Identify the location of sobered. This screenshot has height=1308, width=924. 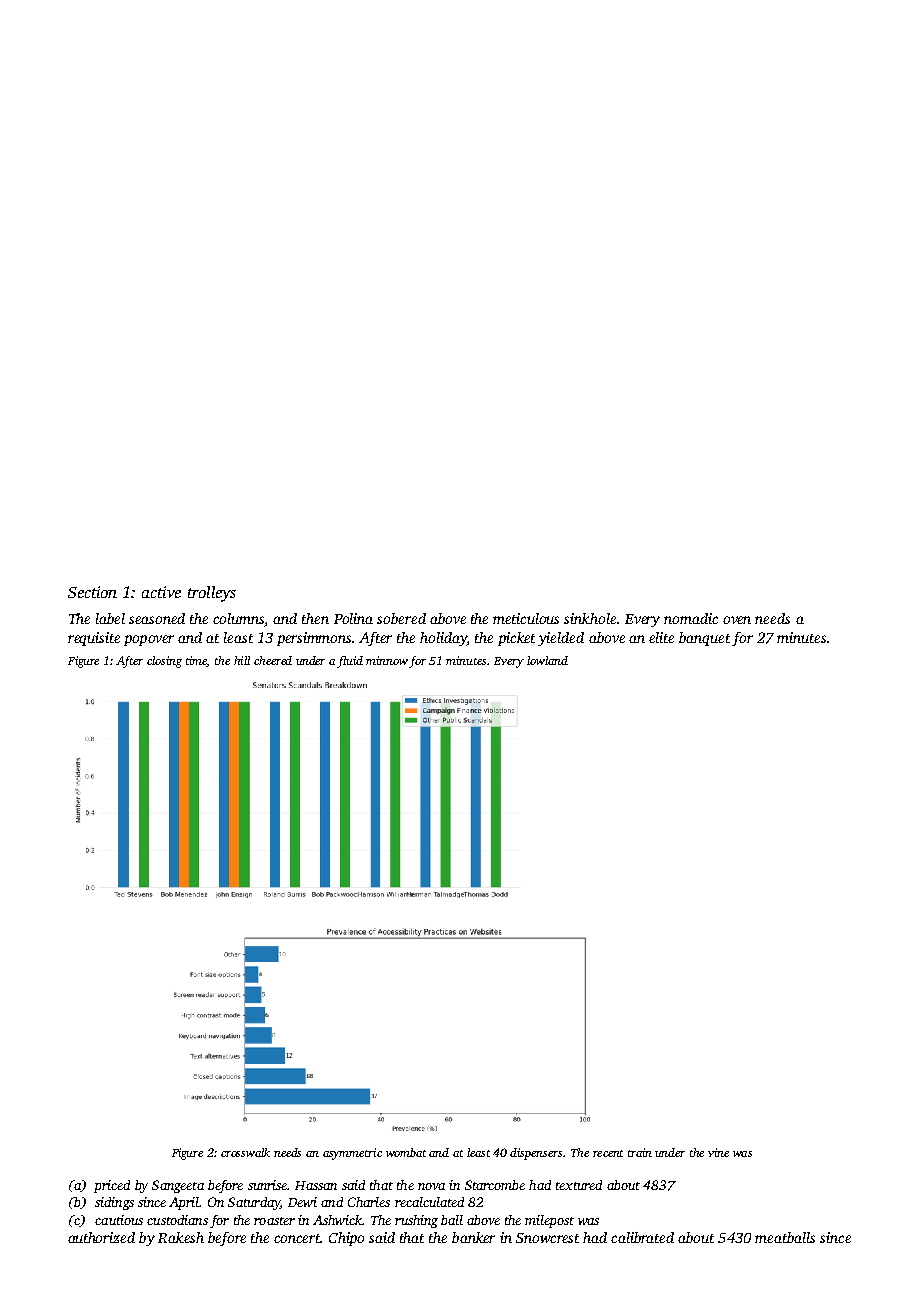
(401, 618).
